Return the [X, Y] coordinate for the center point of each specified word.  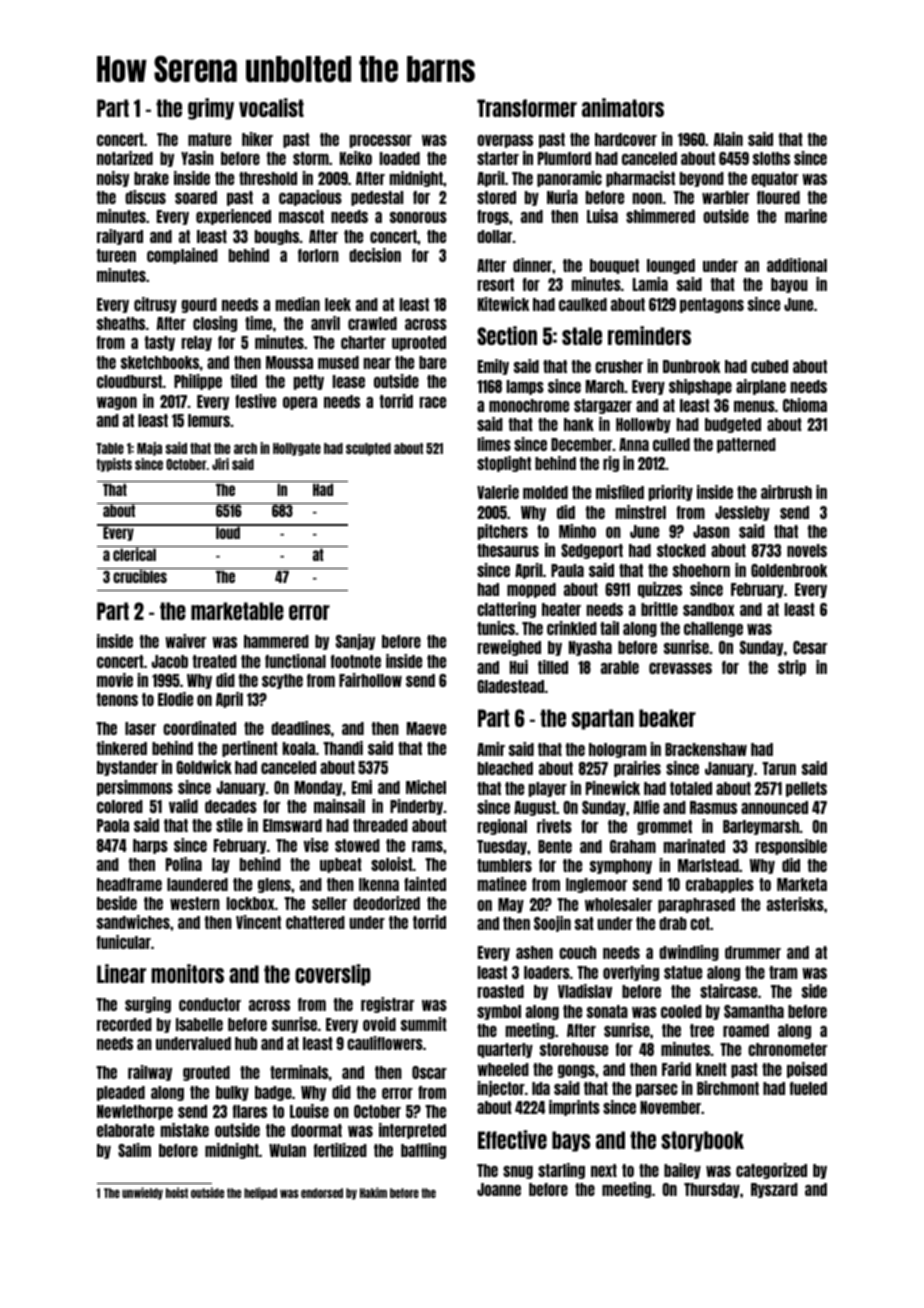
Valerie [498, 492]
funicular [124, 942]
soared [196, 197]
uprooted [419, 343]
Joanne [499, 1189]
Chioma [805, 405]
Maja [149, 449]
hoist [177, 1192]
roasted [501, 991]
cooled [681, 1011]
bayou [789, 285]
